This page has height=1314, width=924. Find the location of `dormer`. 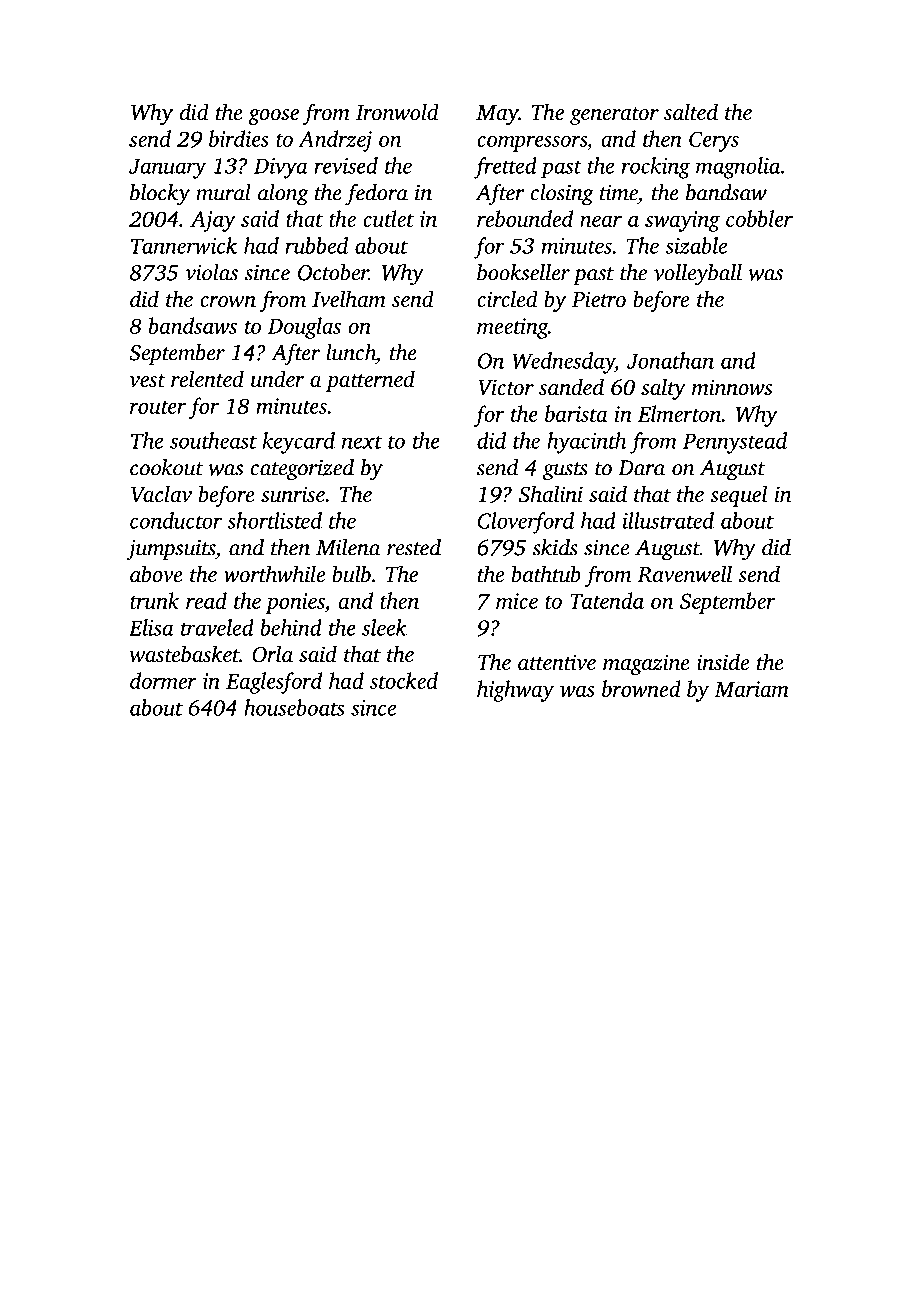

dormer is located at coordinates (163, 680).
